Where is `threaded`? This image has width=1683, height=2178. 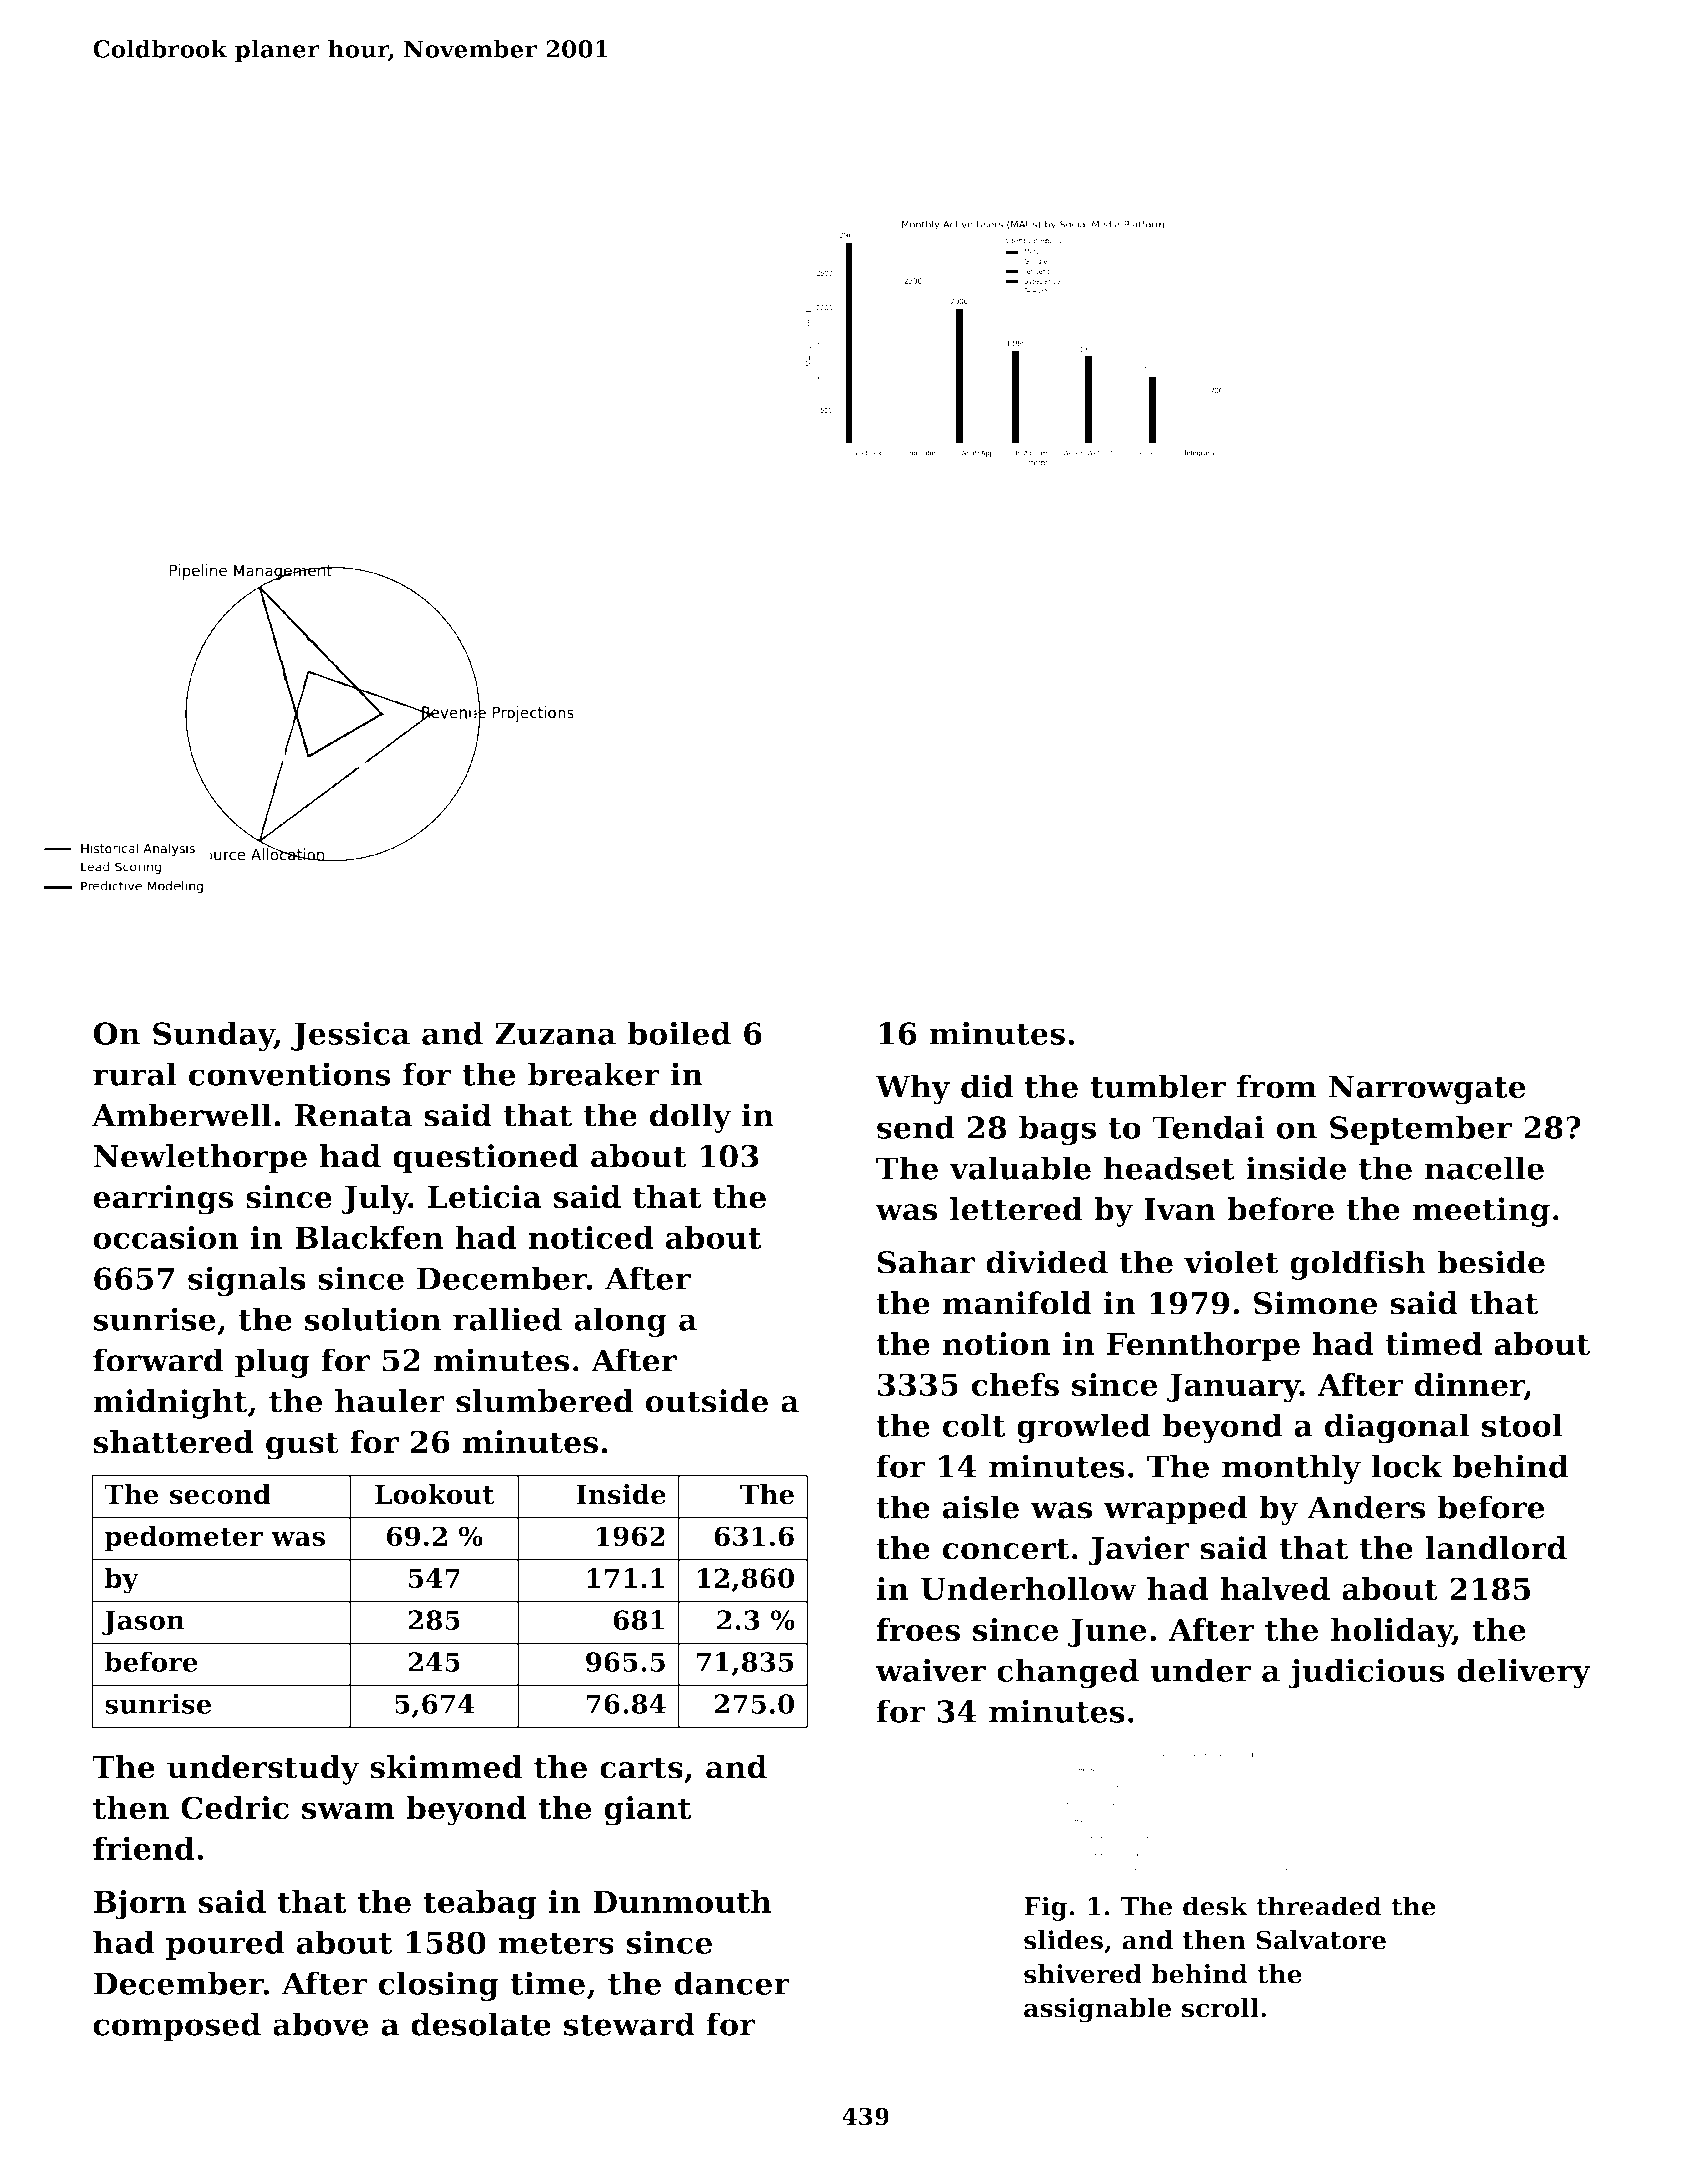
threaded is located at coordinates (1319, 1906).
